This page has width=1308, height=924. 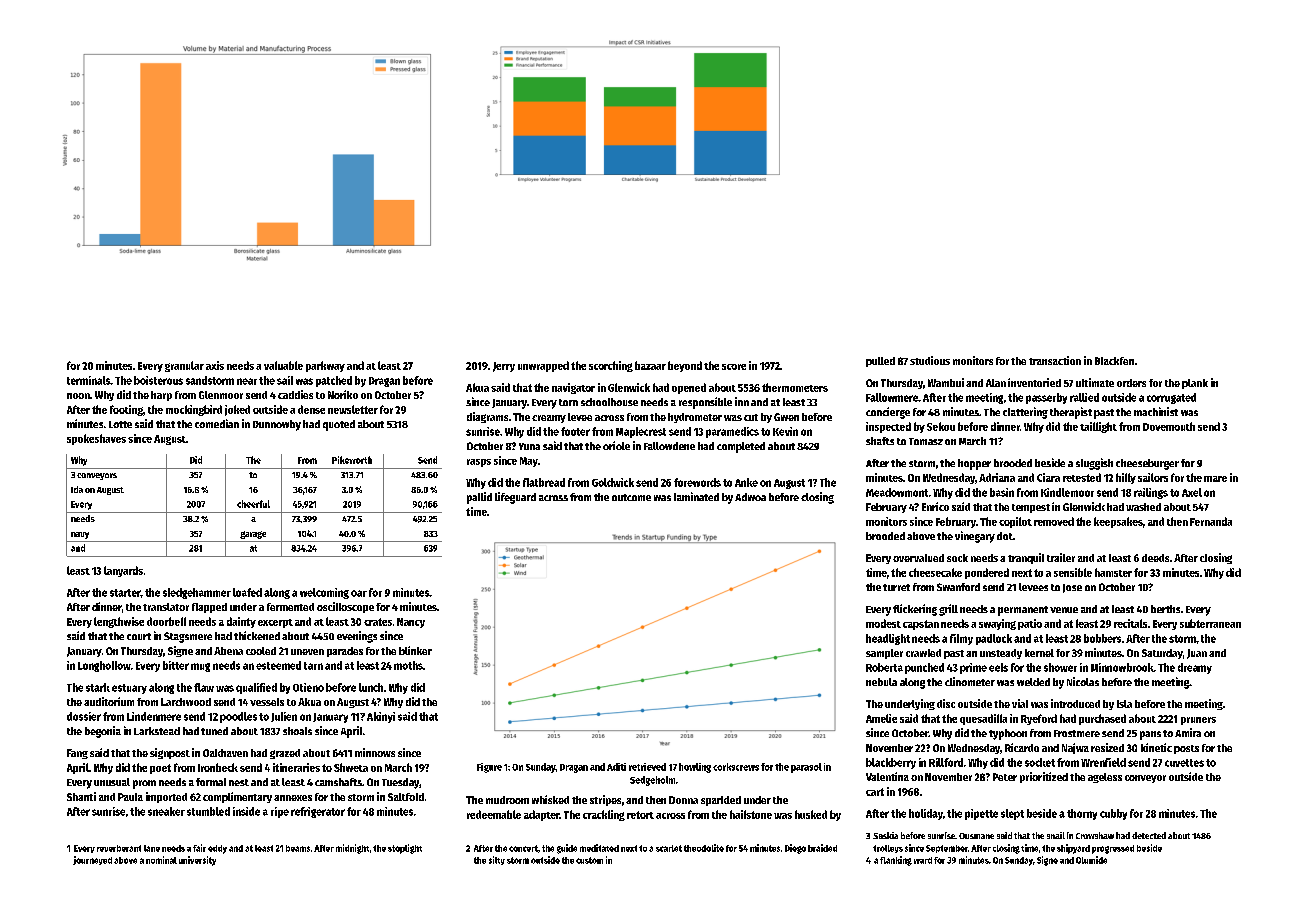 I want to click on modest, so click(x=883, y=623).
